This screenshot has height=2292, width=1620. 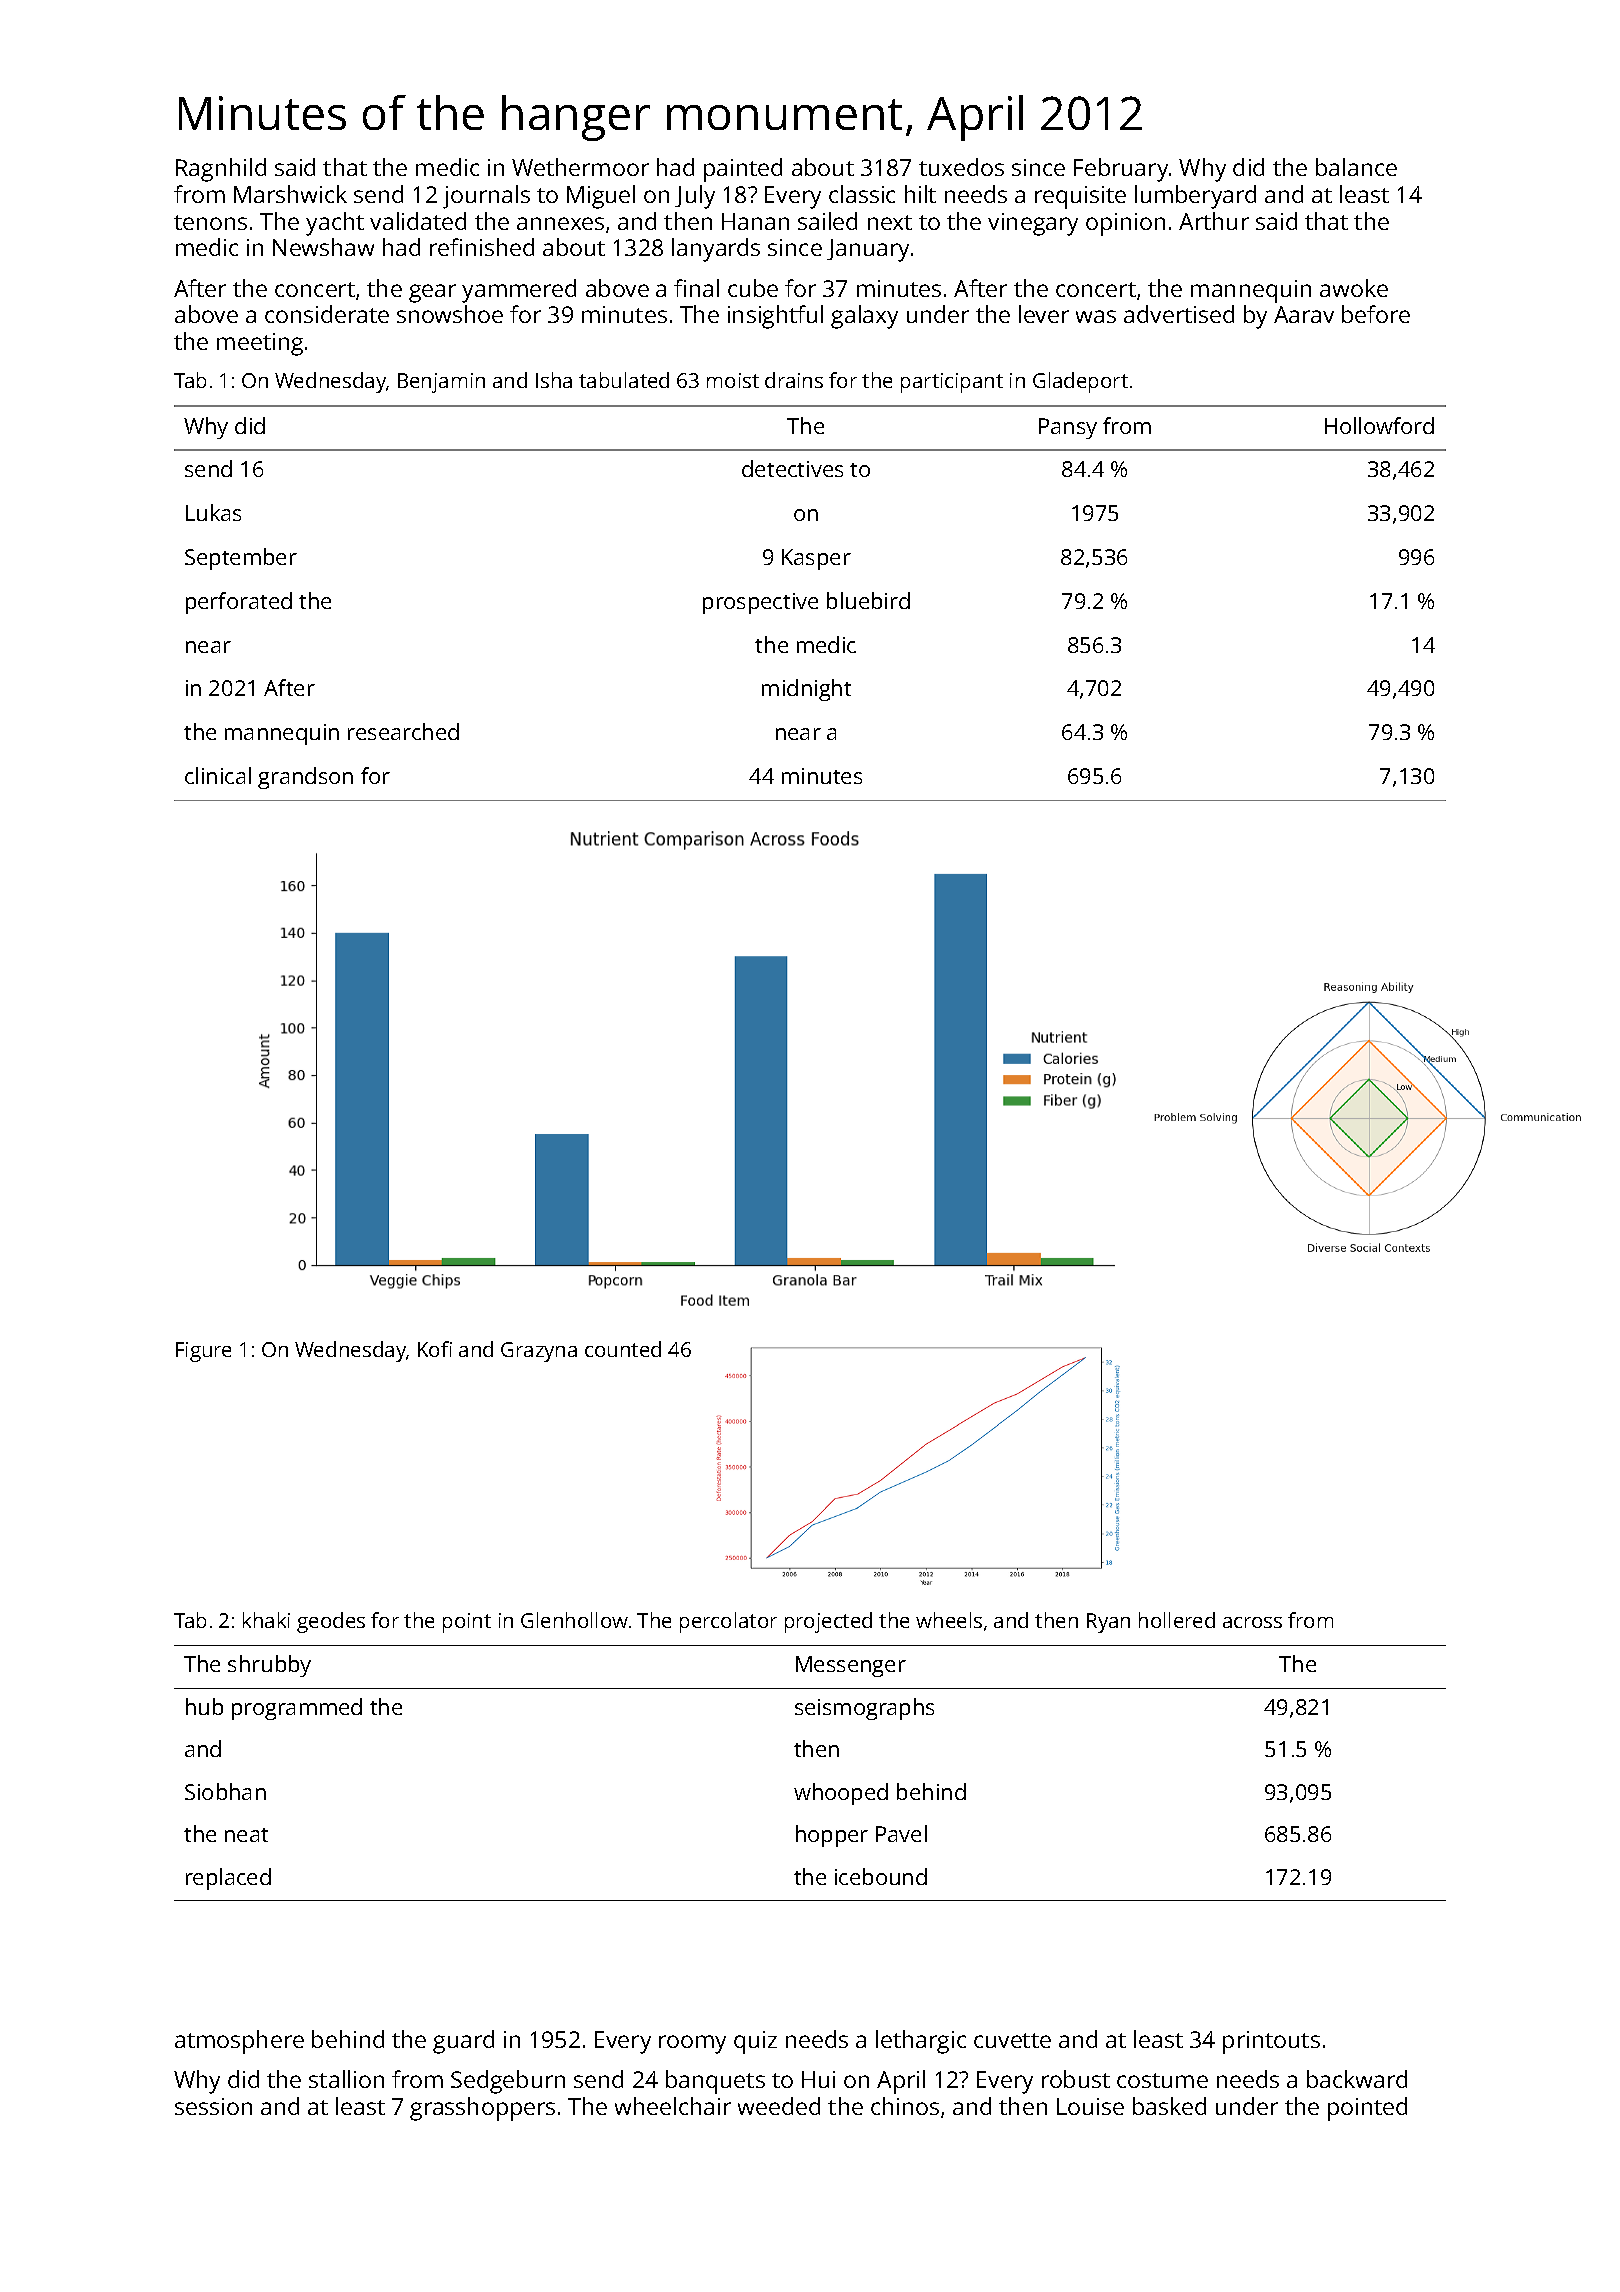 What do you see at coordinates (1195, 197) in the screenshot?
I see `lumberyard` at bounding box center [1195, 197].
